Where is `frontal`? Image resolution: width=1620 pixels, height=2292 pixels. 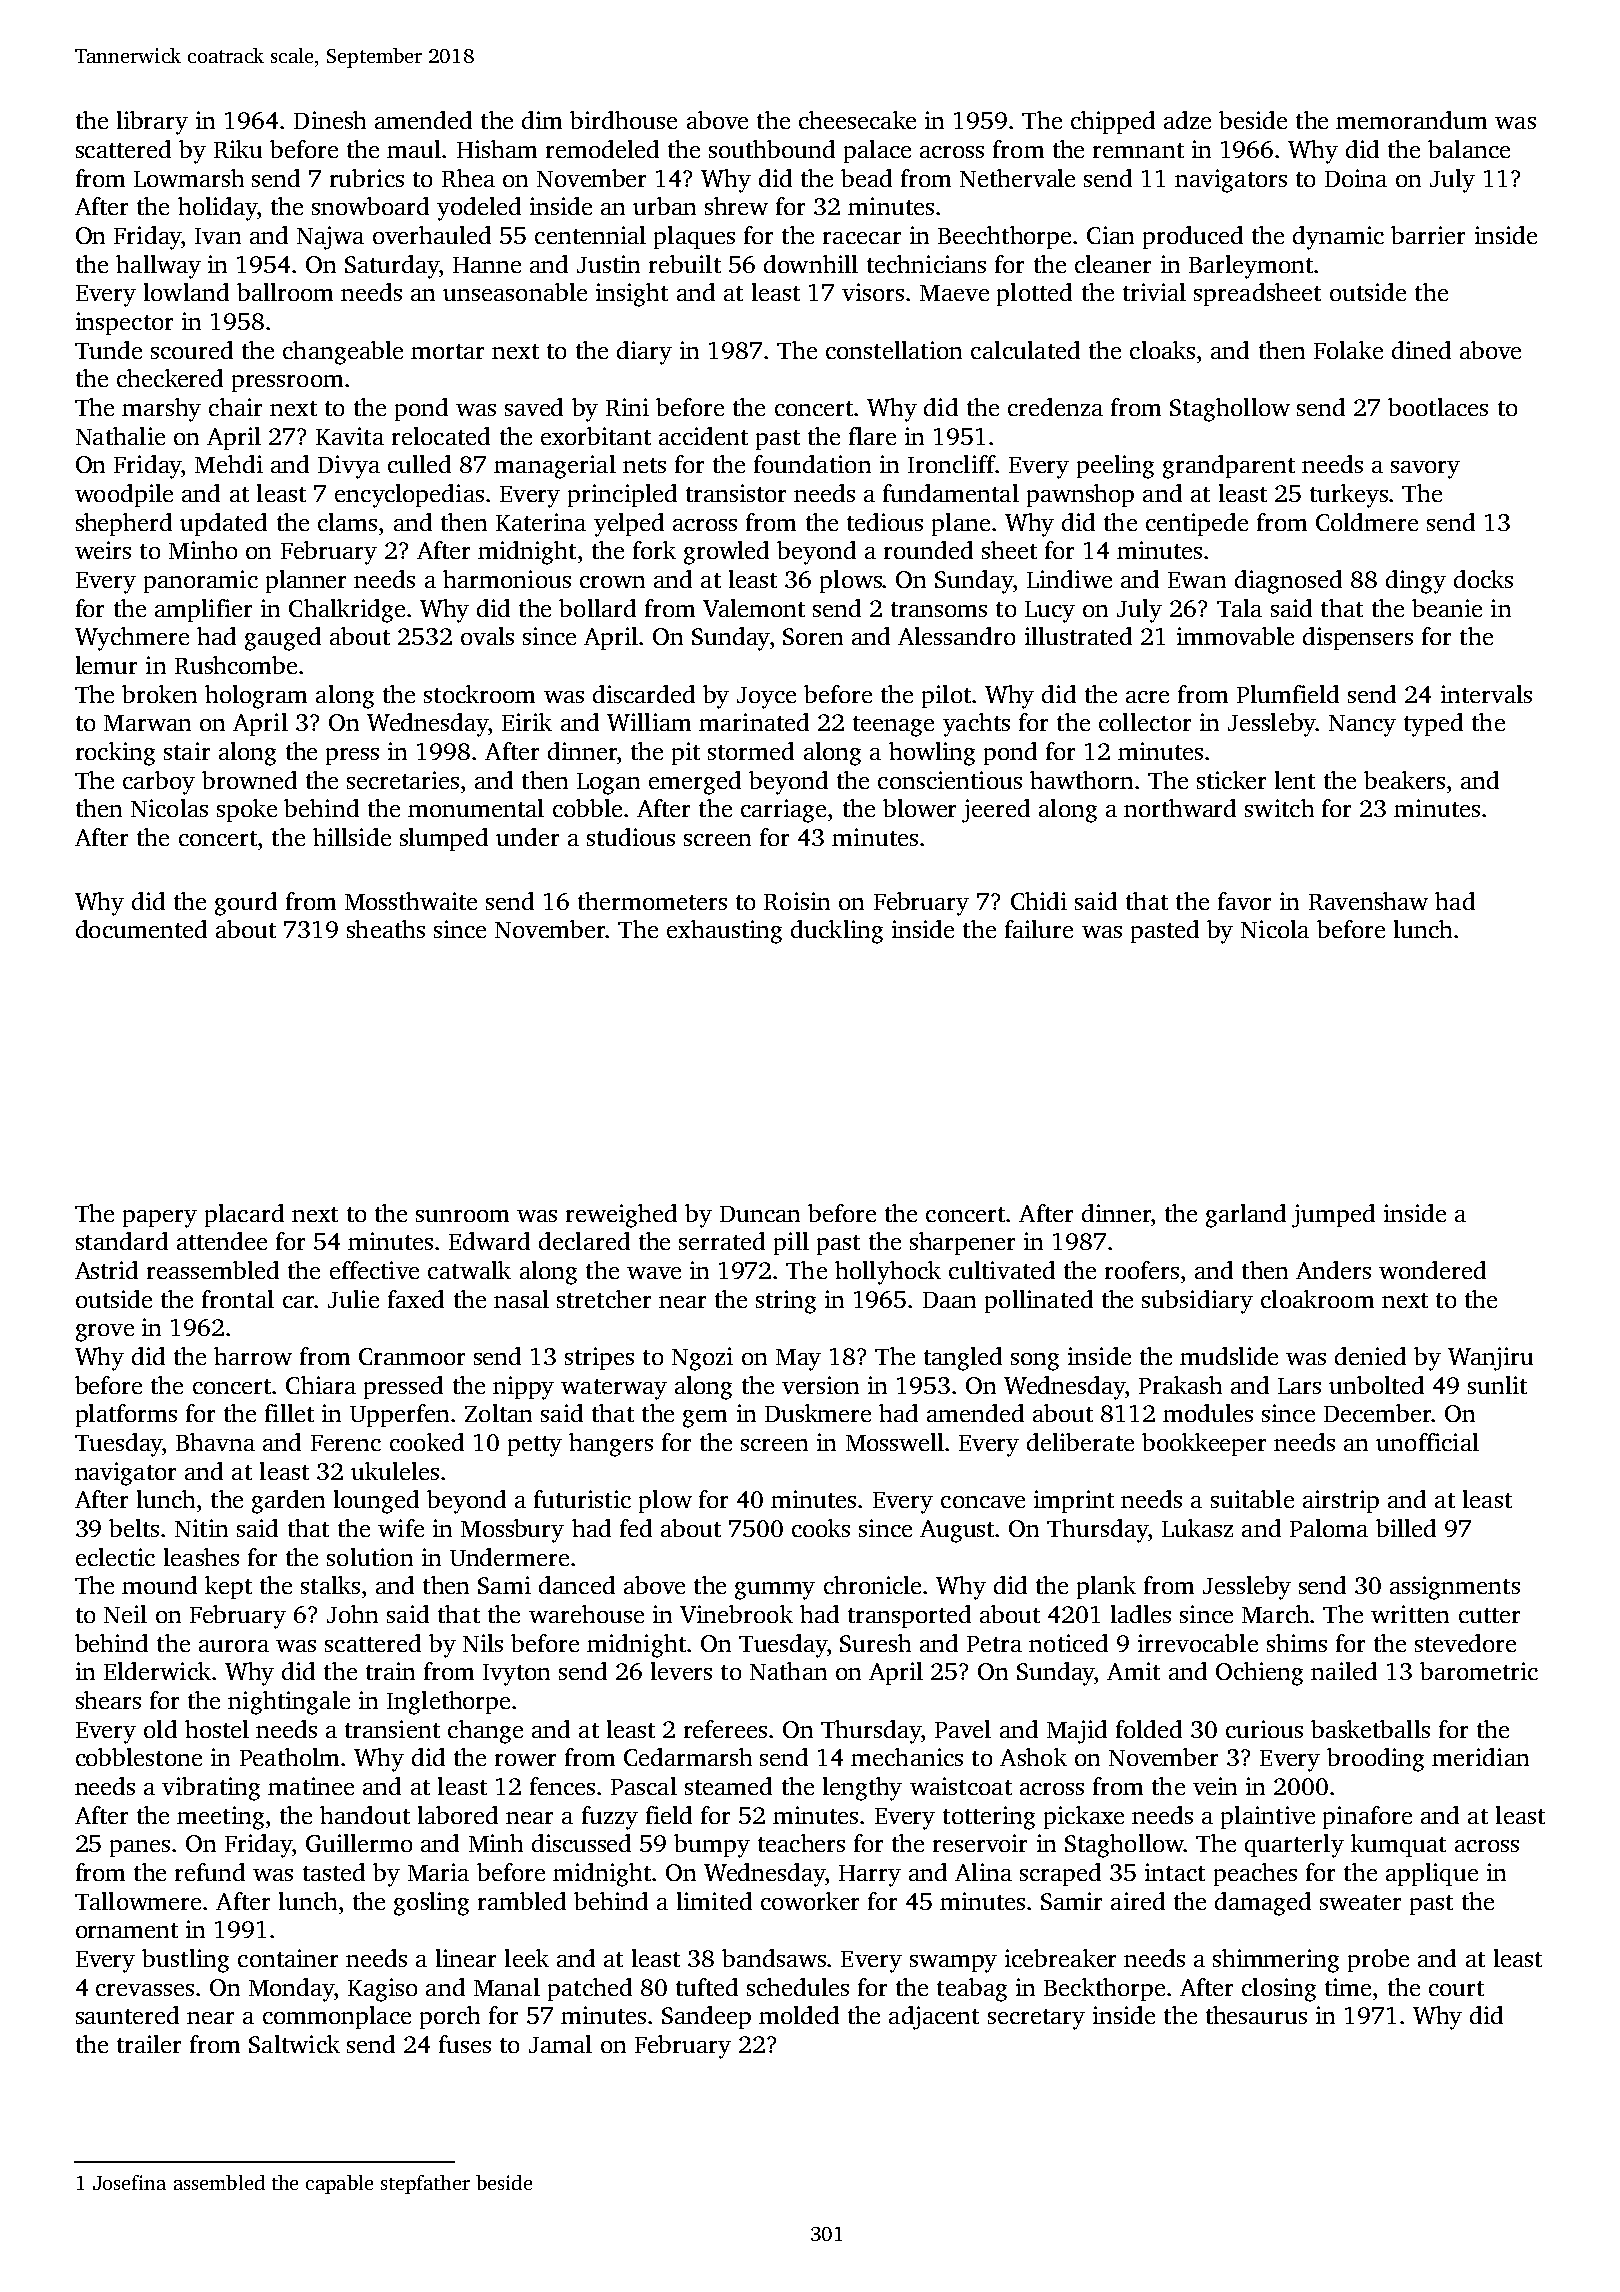 frontal is located at coordinates (238, 1299).
